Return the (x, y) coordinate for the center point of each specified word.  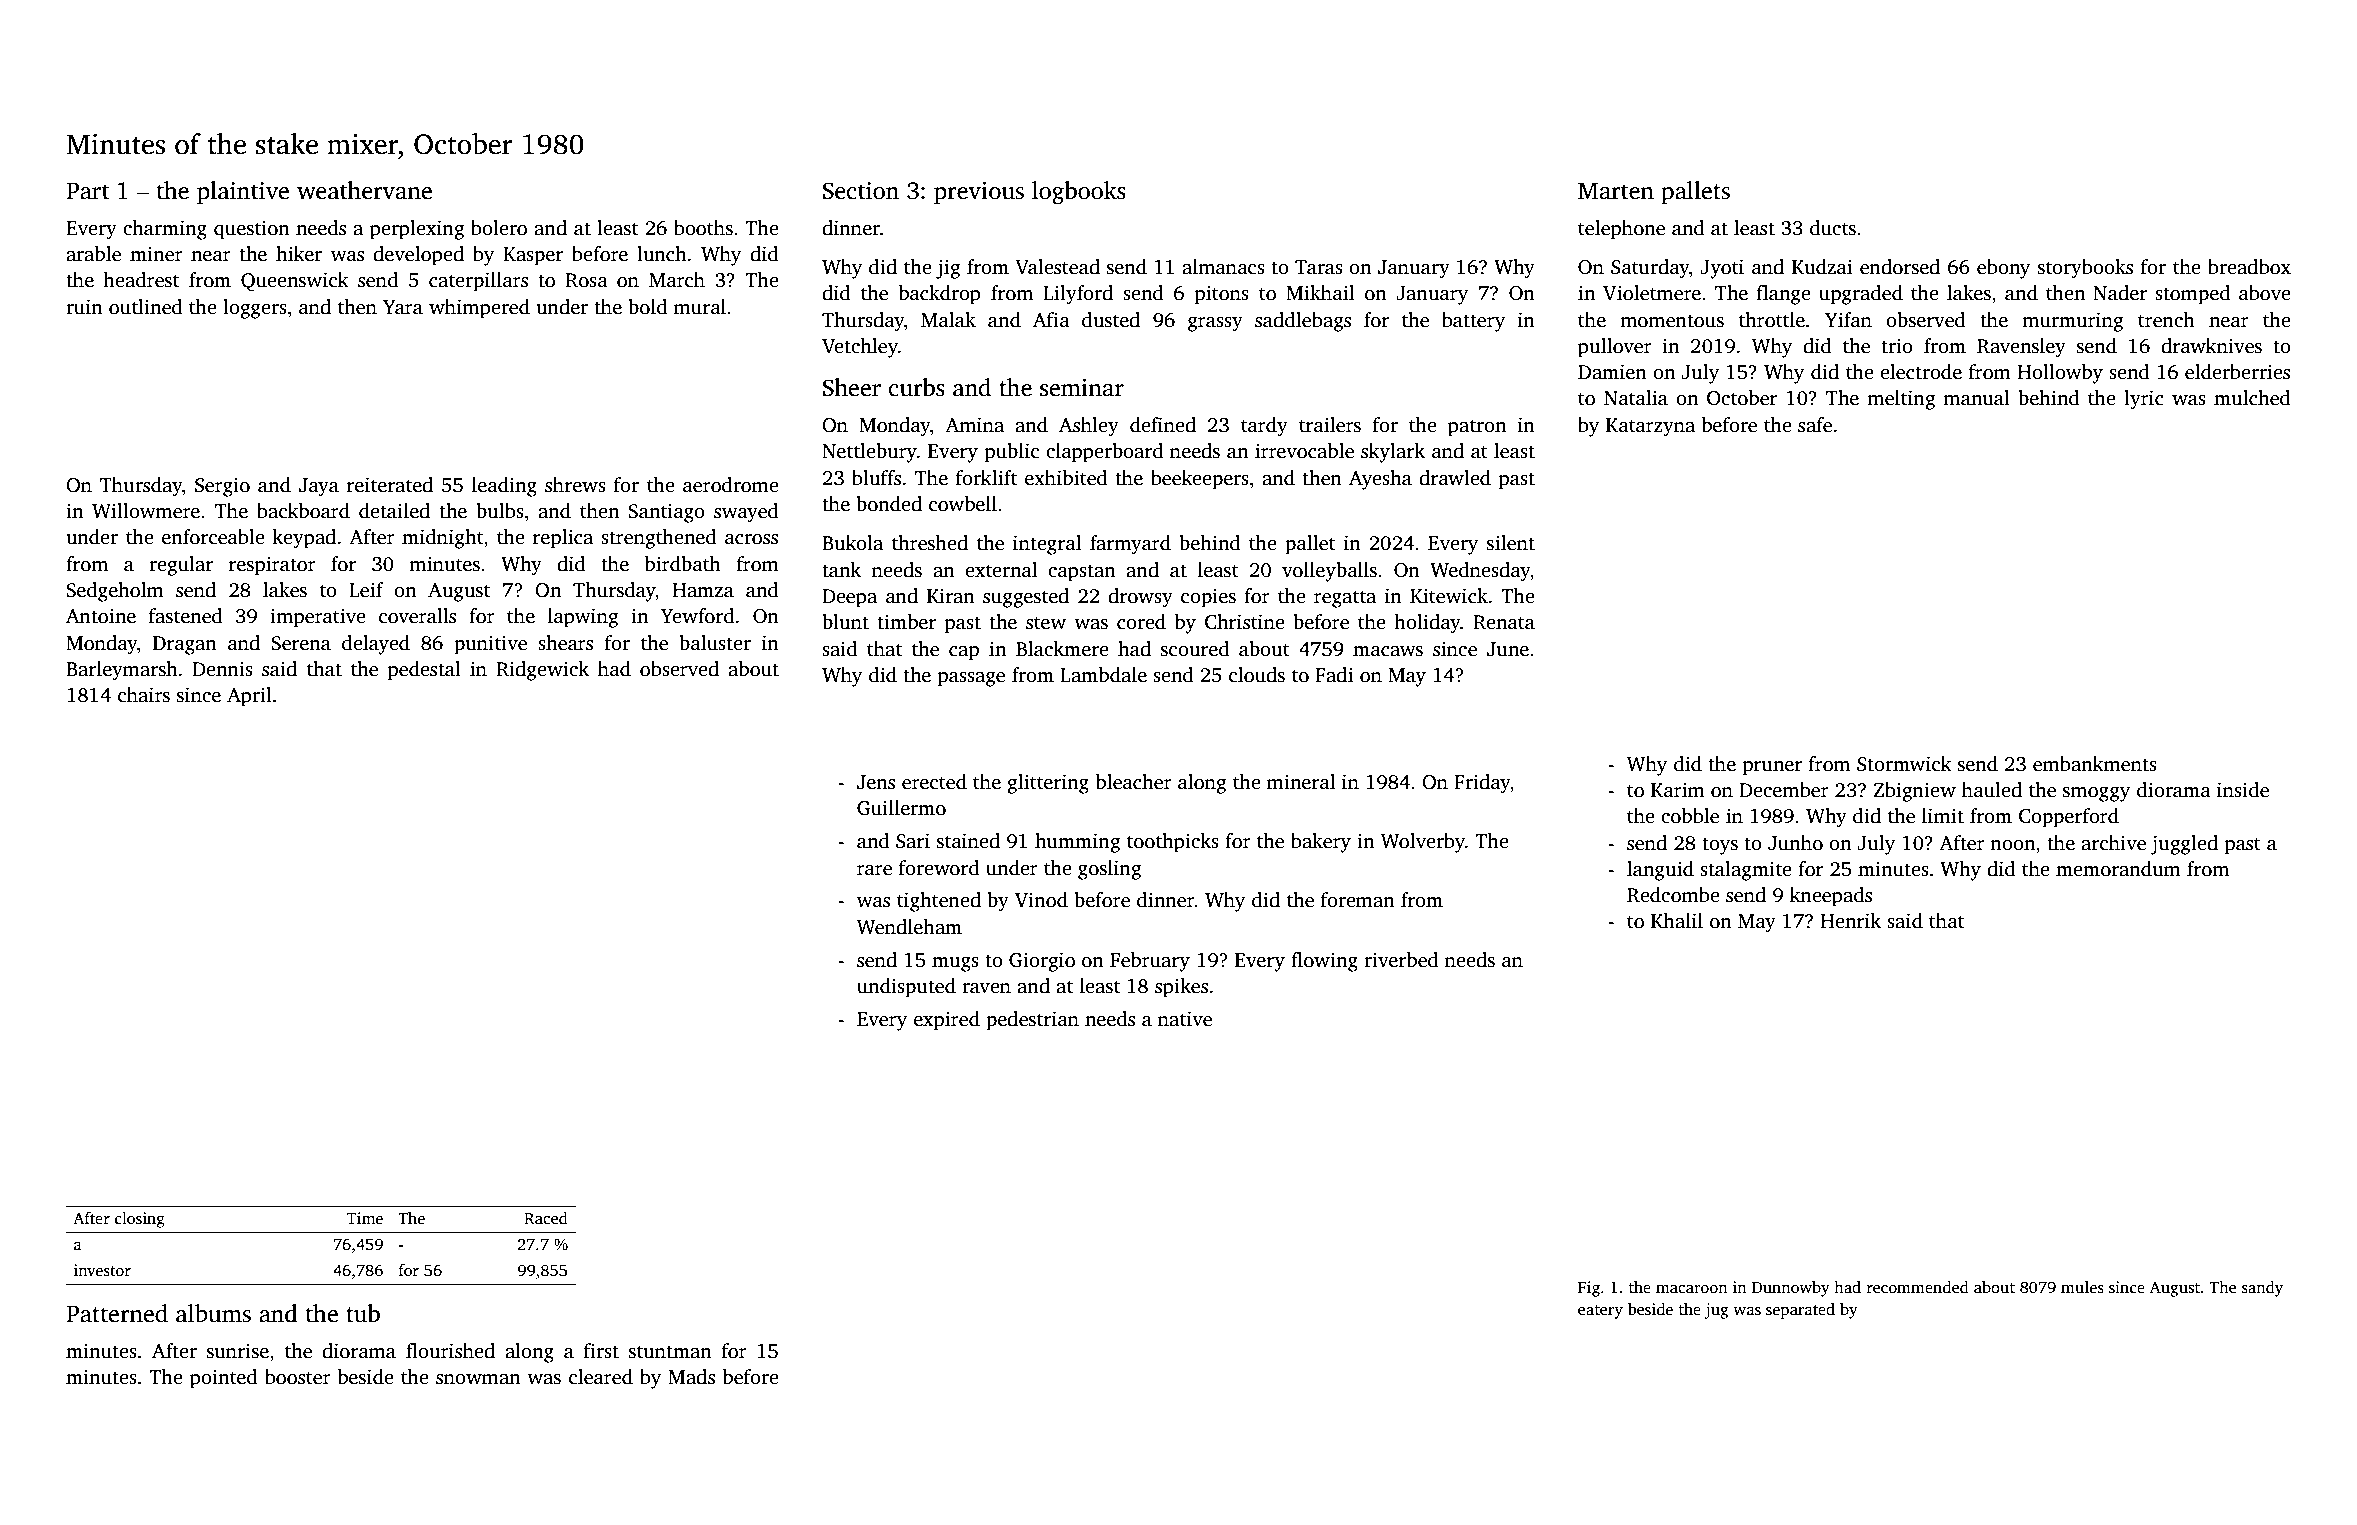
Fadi (1334, 675)
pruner (1772, 768)
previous (979, 193)
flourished (450, 1351)
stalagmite (1746, 871)
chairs (144, 695)
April (249, 697)
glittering (1048, 784)
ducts (1833, 228)
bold (648, 307)
